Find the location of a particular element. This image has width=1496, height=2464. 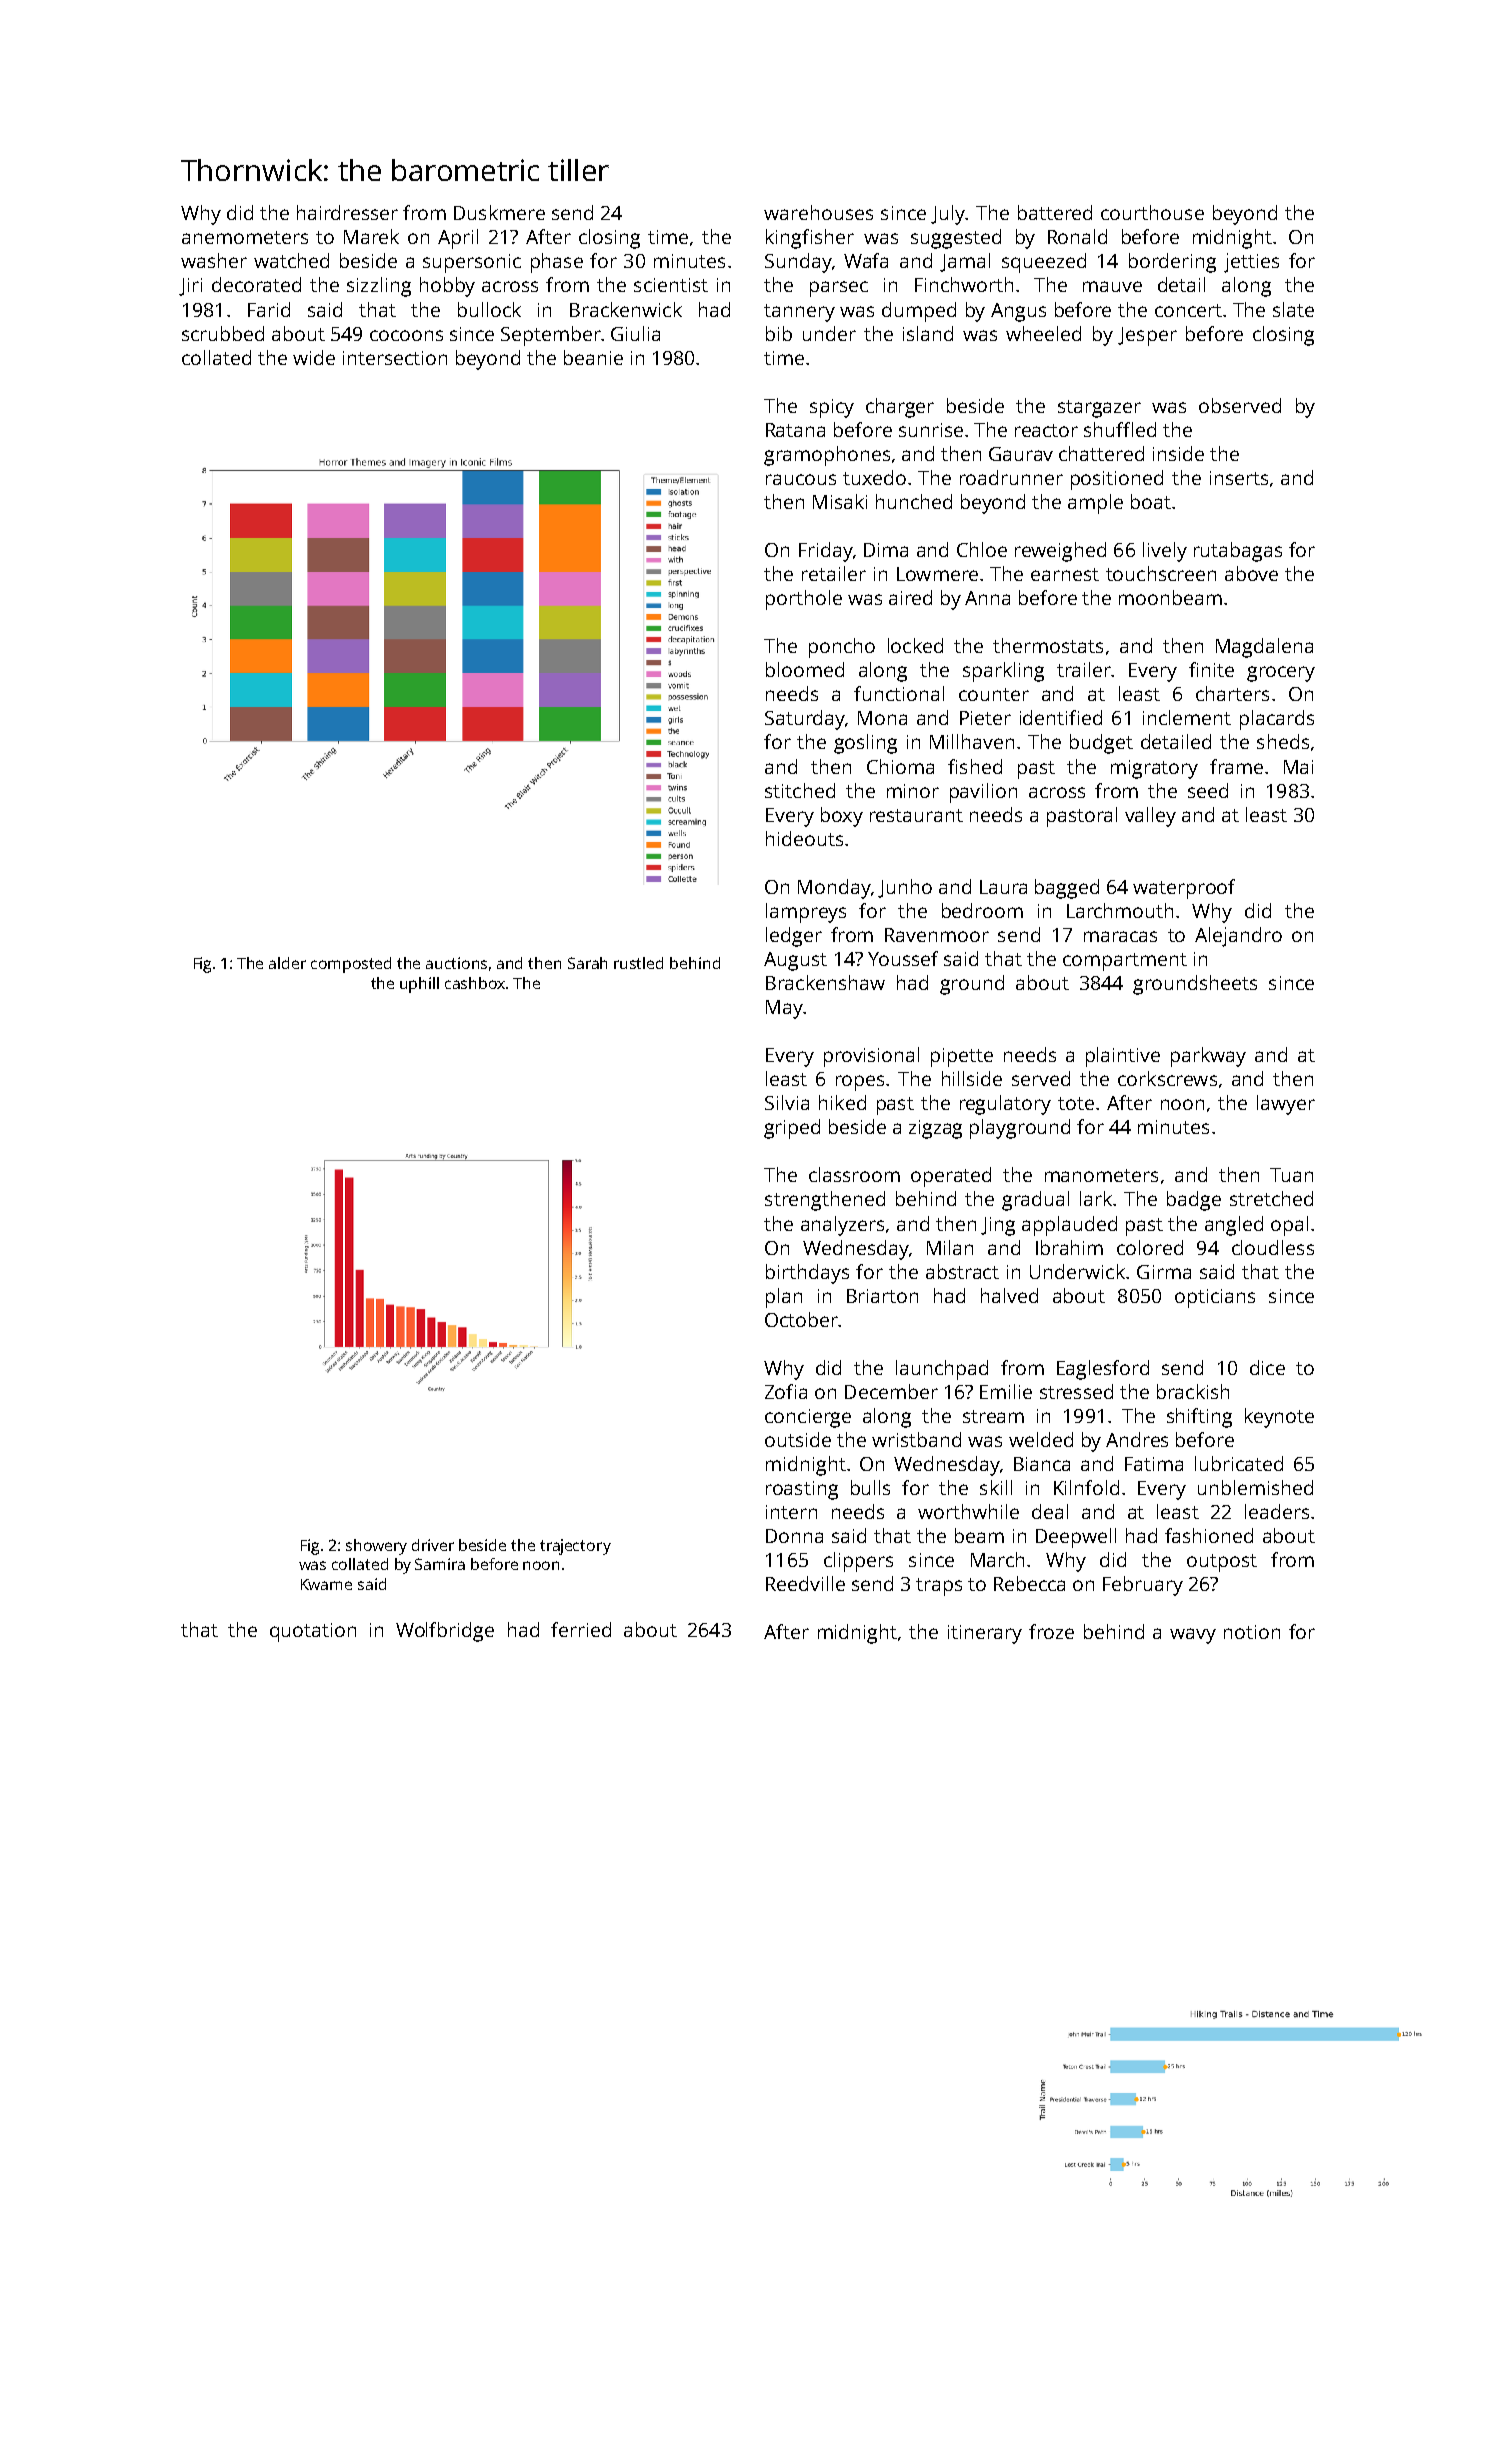

scrubbed is located at coordinates (223, 333).
